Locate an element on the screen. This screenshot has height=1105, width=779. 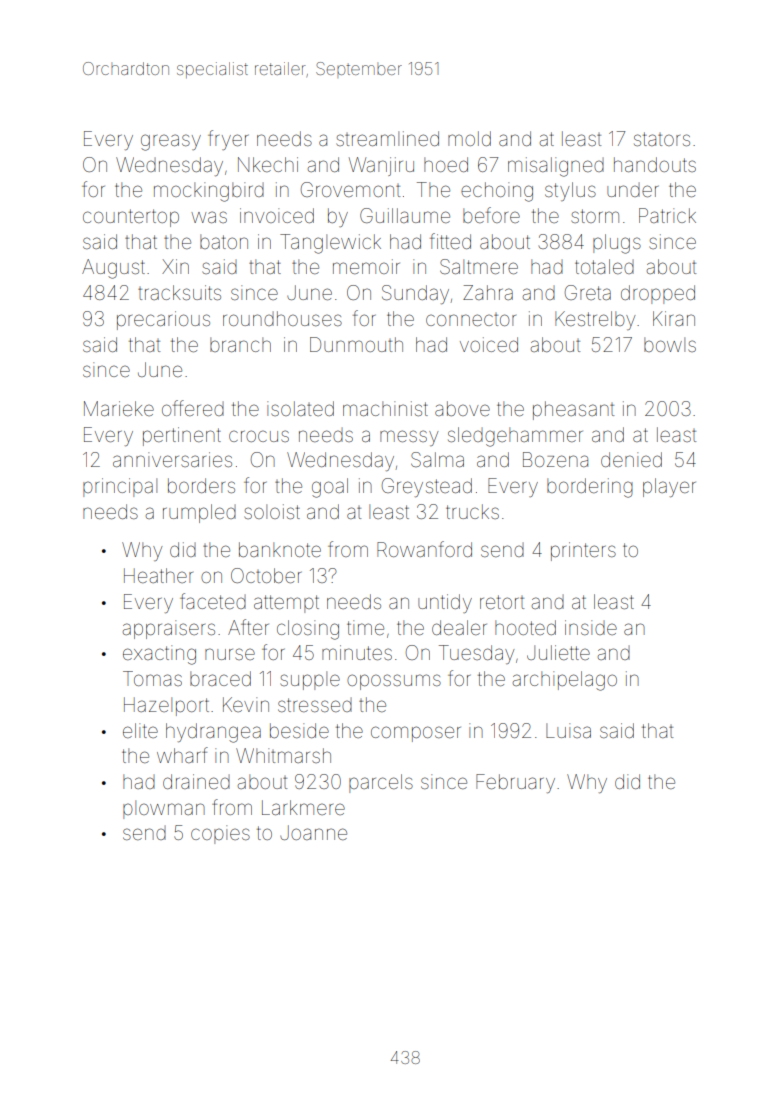
fryer is located at coordinates (228, 140).
